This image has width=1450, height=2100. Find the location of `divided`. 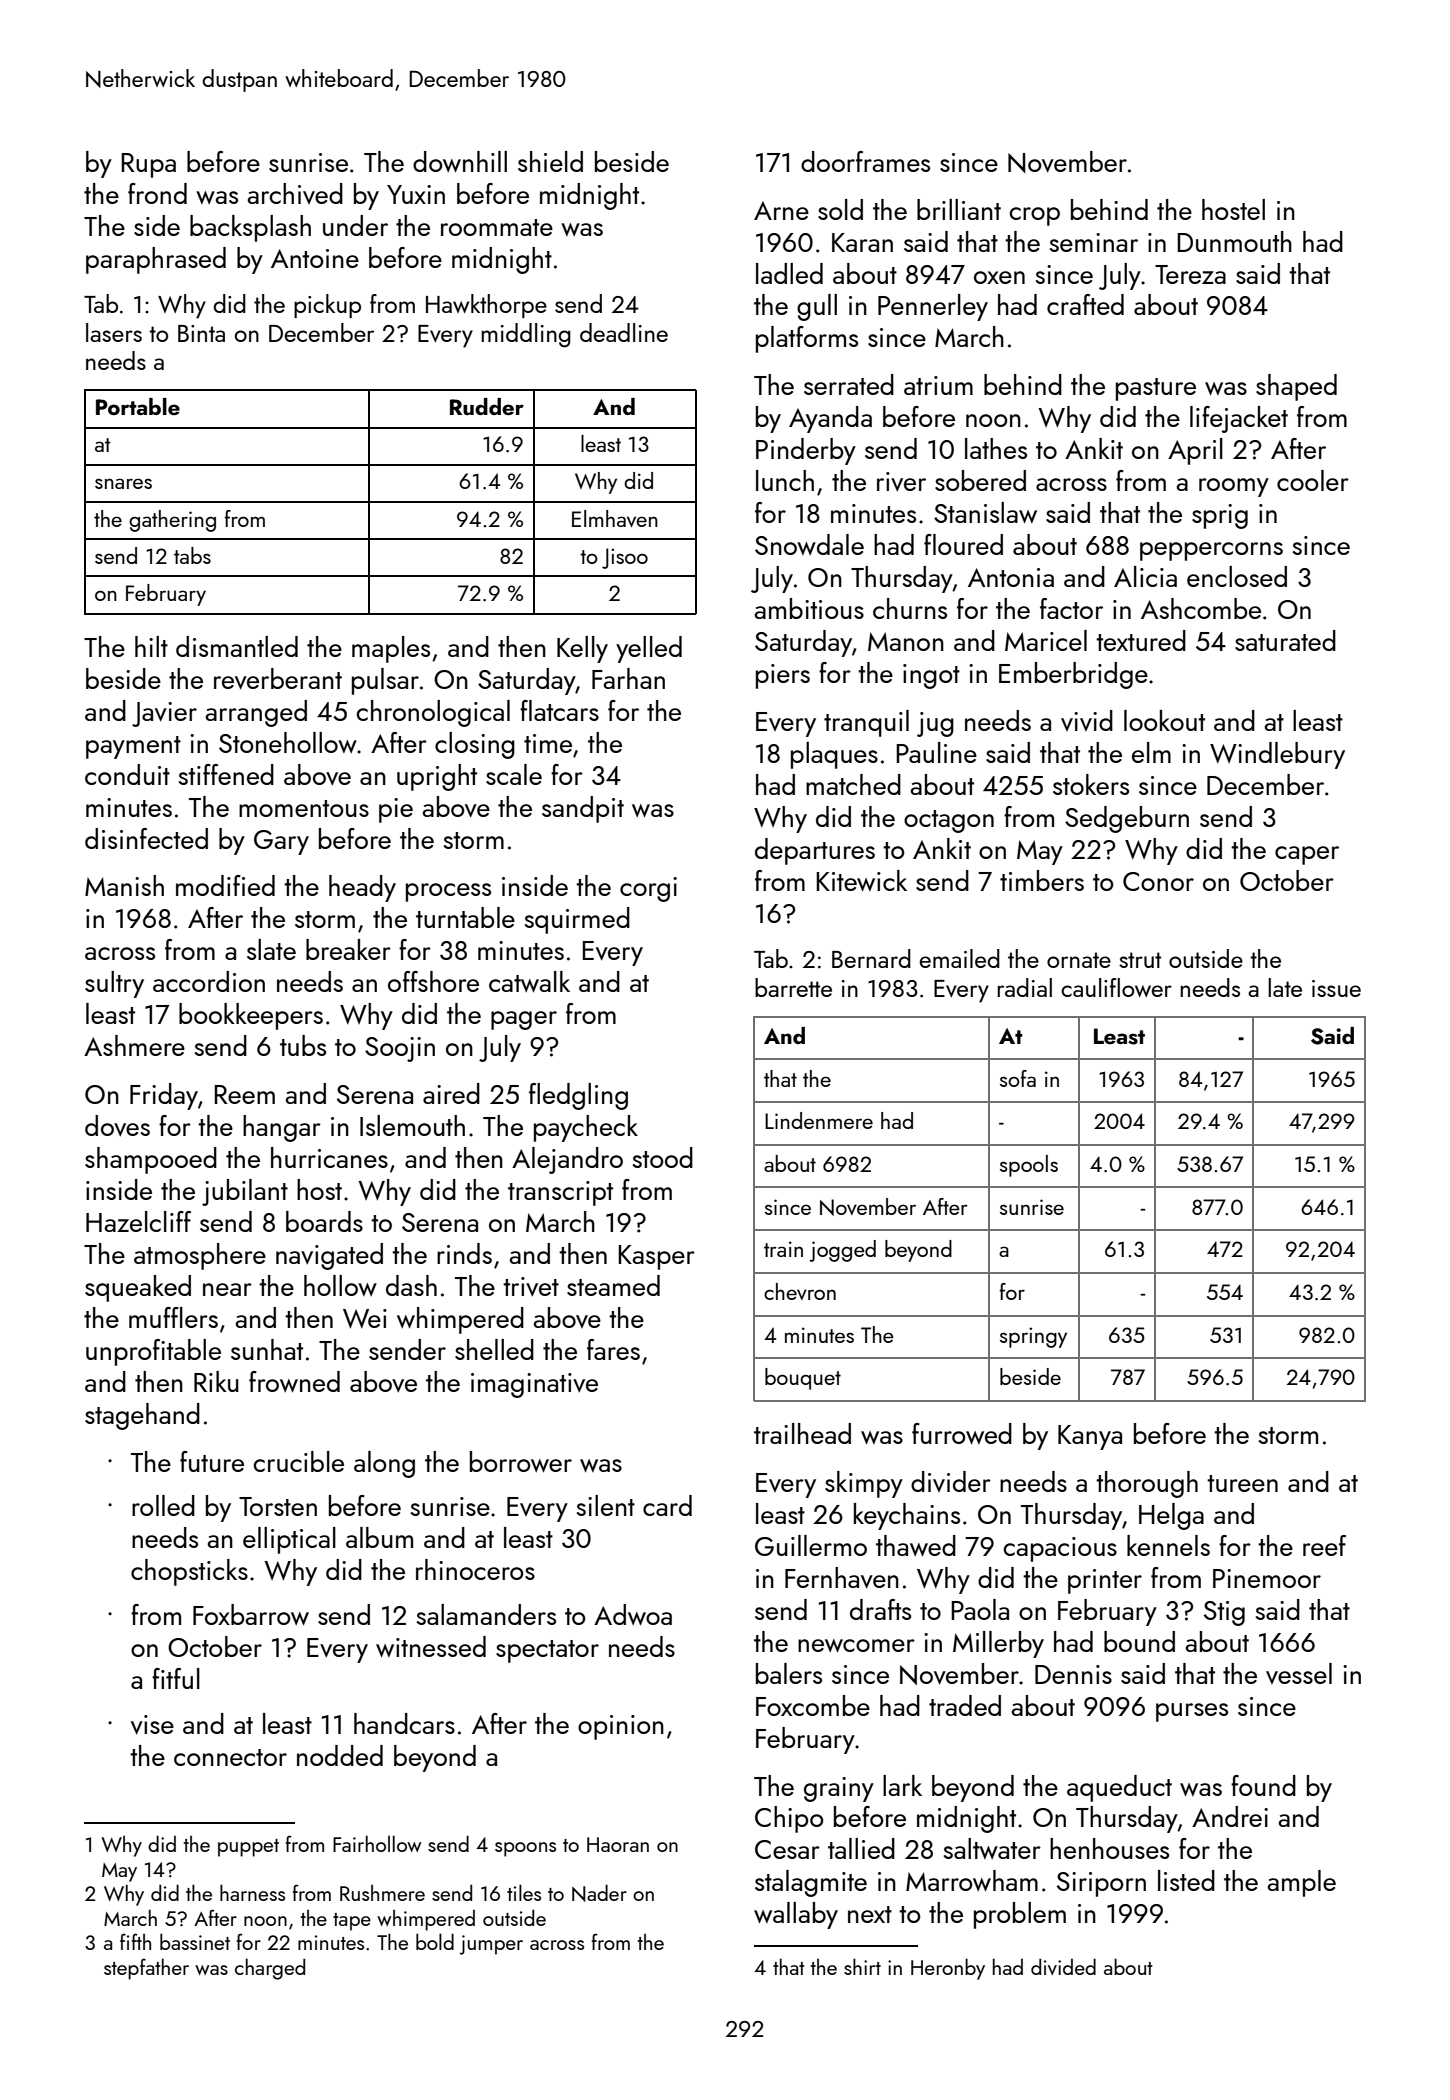

divided is located at coordinates (1063, 1966).
